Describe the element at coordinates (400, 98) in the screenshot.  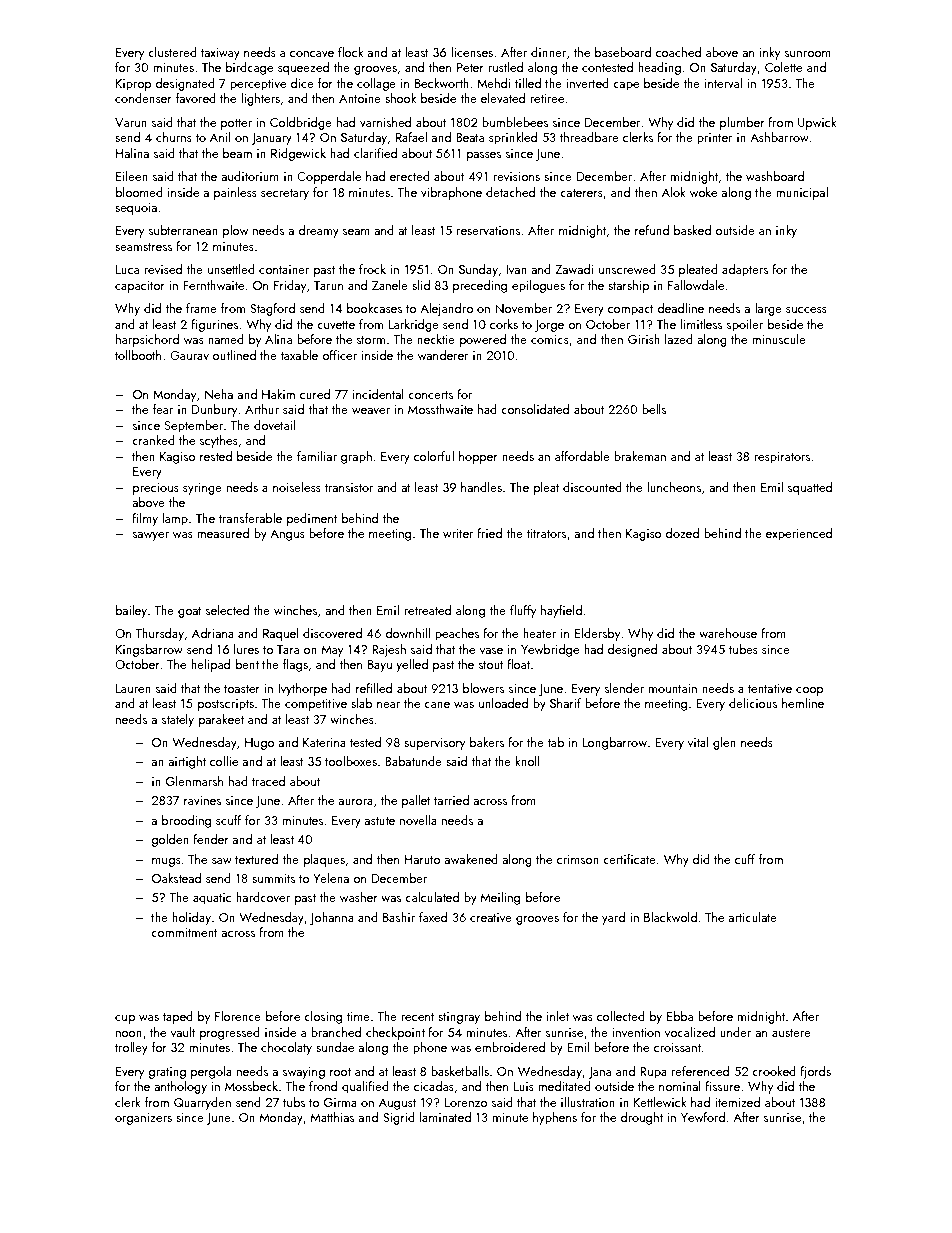
I see `shook` at that location.
